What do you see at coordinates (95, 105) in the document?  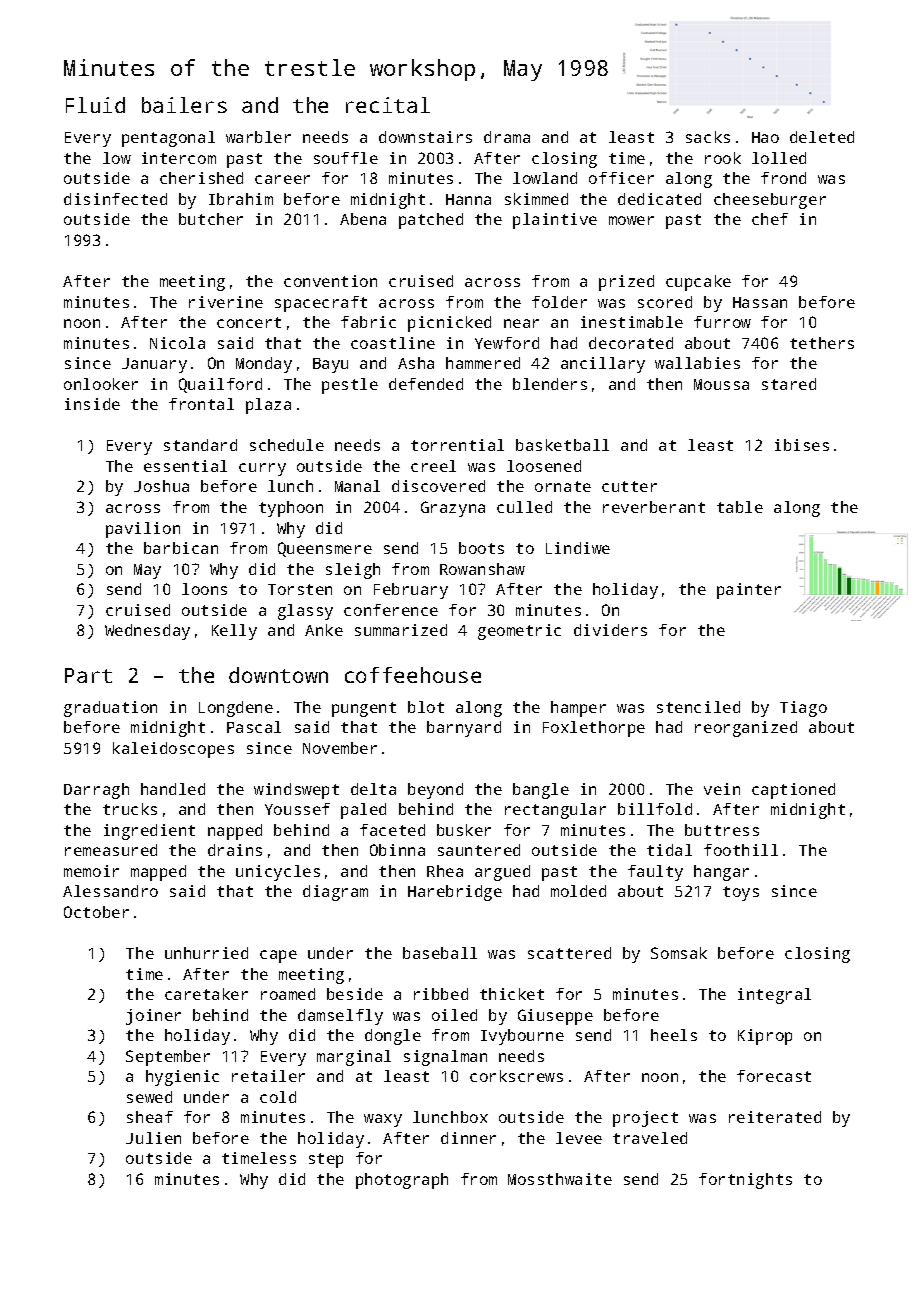 I see `Fluid` at bounding box center [95, 105].
